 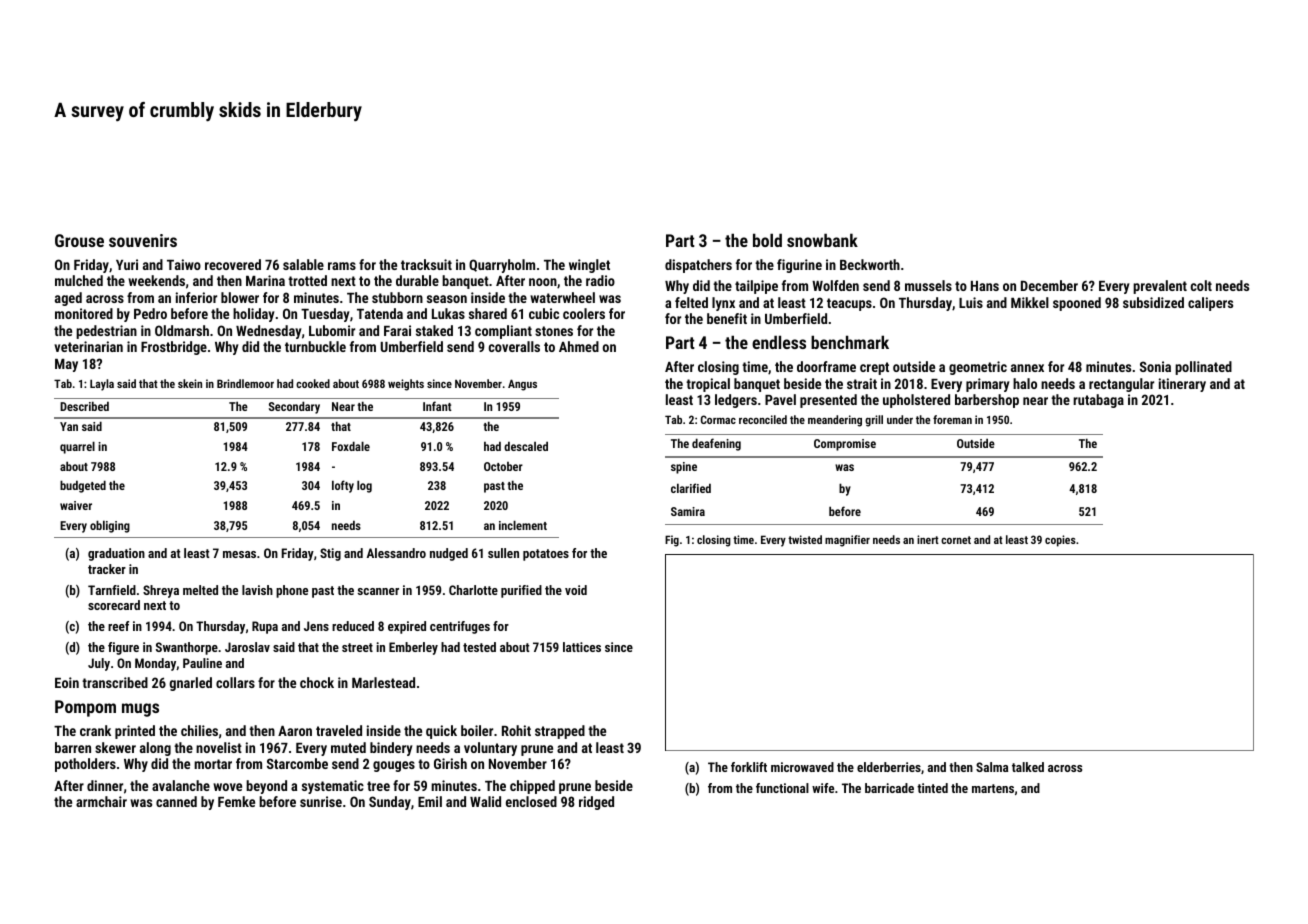 What do you see at coordinates (150, 313) in the screenshot?
I see `Pedro` at bounding box center [150, 313].
